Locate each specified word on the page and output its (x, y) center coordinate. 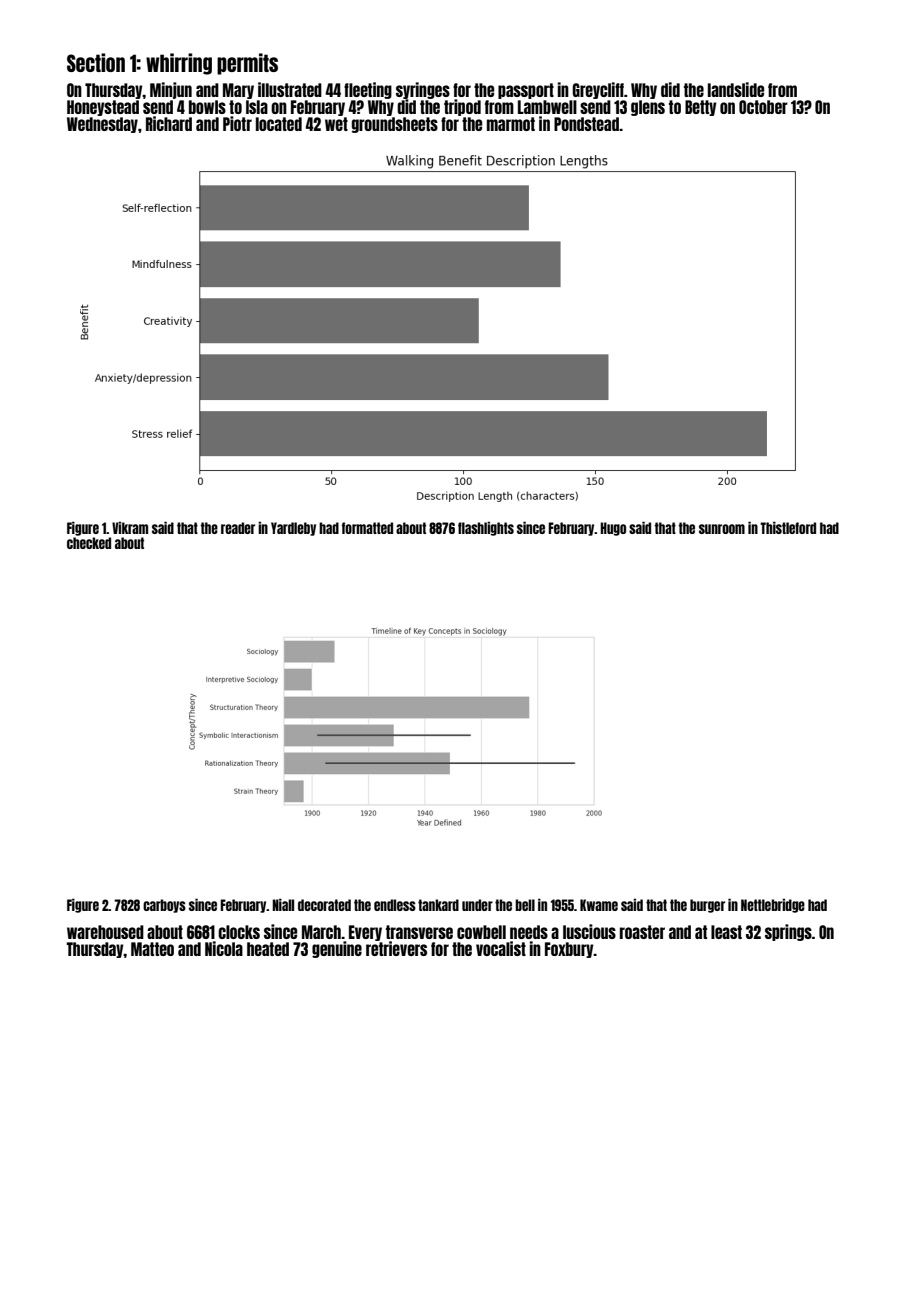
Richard (169, 123)
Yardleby (293, 529)
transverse (419, 932)
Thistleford (788, 527)
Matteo (152, 949)
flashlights (486, 528)
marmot (511, 124)
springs (788, 932)
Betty (700, 108)
